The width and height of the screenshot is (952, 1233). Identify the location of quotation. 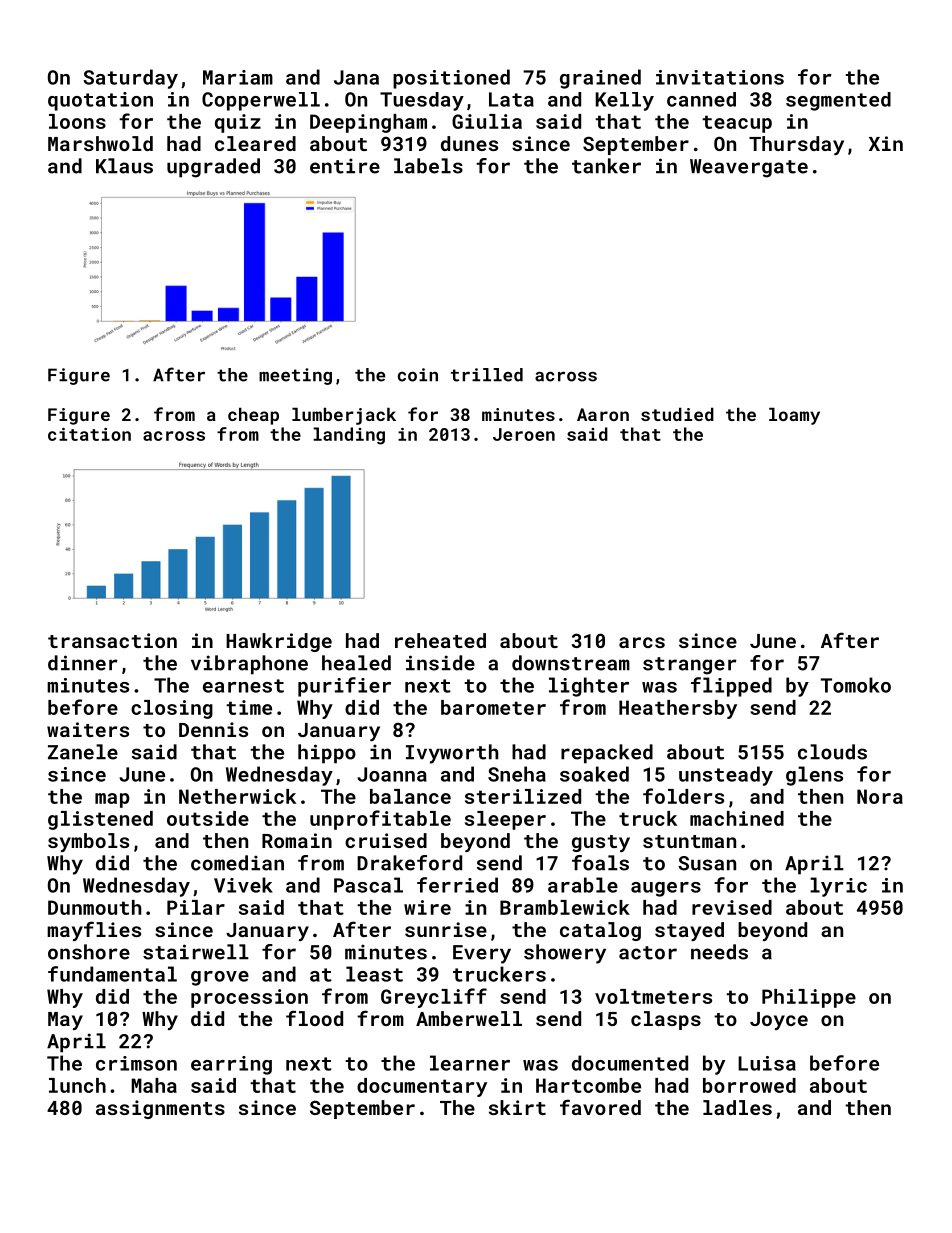
(100, 101).
